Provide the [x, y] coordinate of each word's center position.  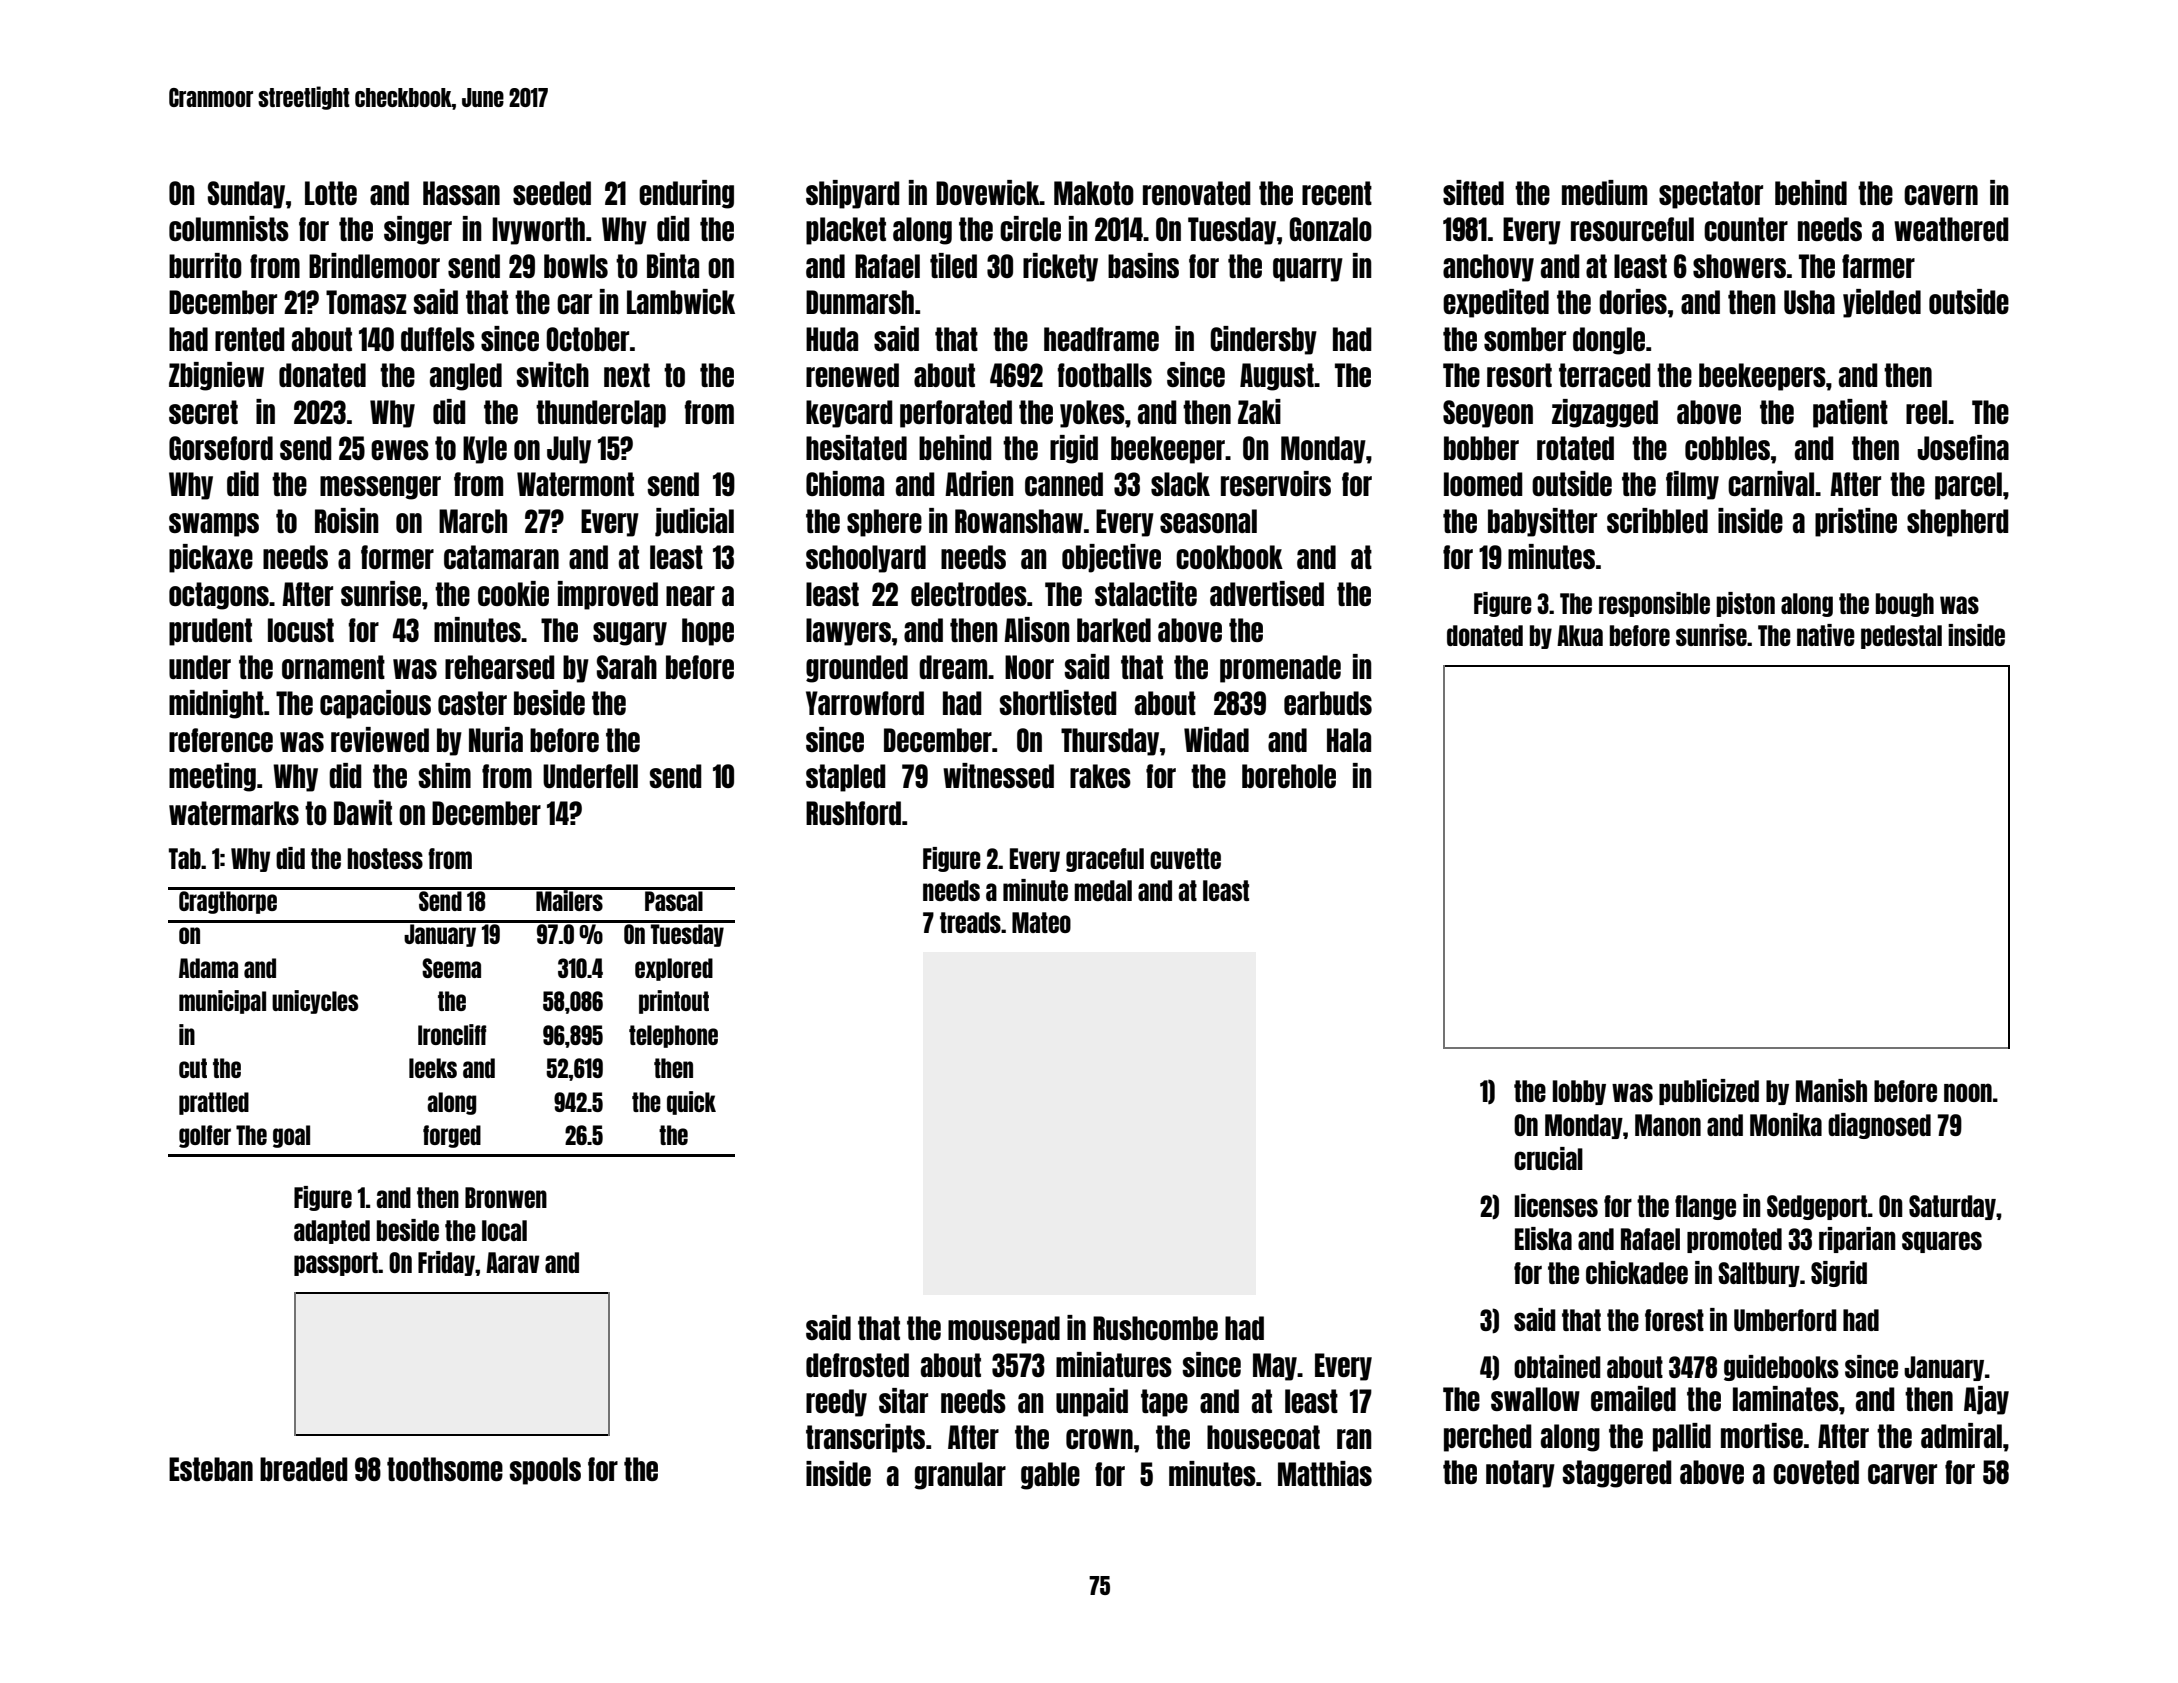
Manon [1668, 1125]
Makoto [1094, 193]
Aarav [513, 1262]
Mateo [1041, 922]
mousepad [1004, 1330]
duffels [438, 339]
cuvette [1185, 858]
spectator [1711, 195]
